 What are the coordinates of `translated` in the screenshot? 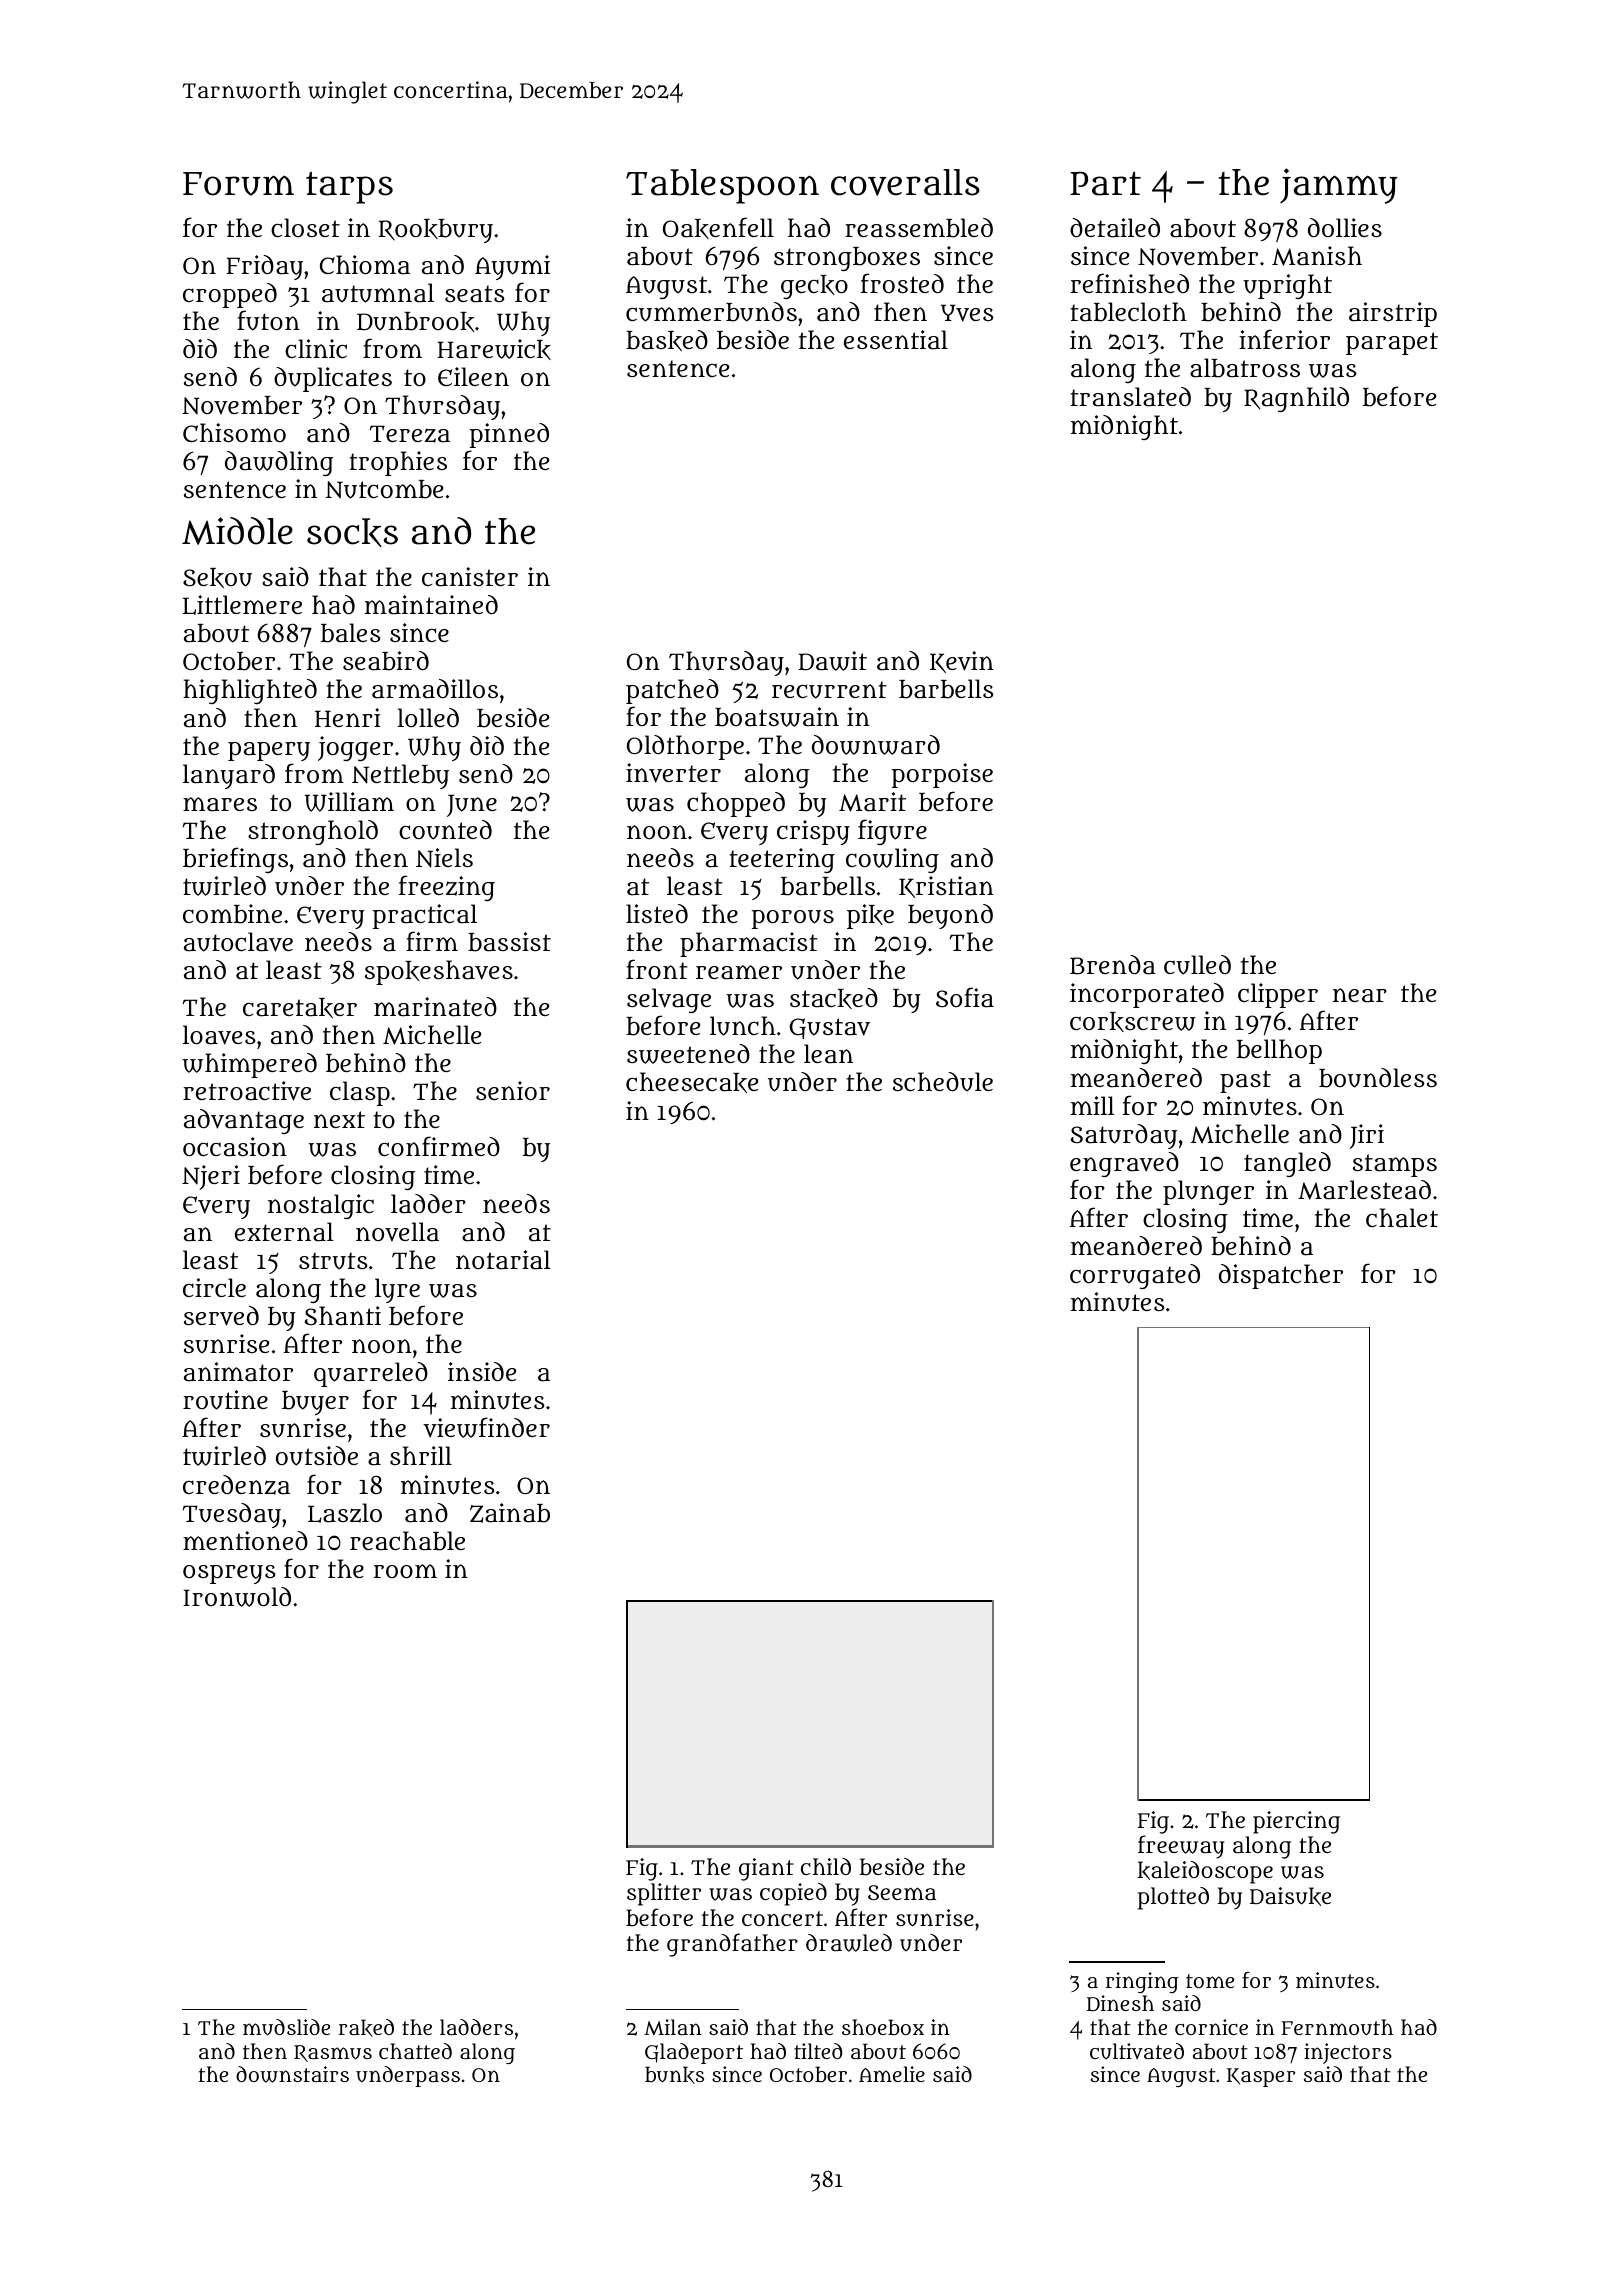 It's located at (1130, 397).
